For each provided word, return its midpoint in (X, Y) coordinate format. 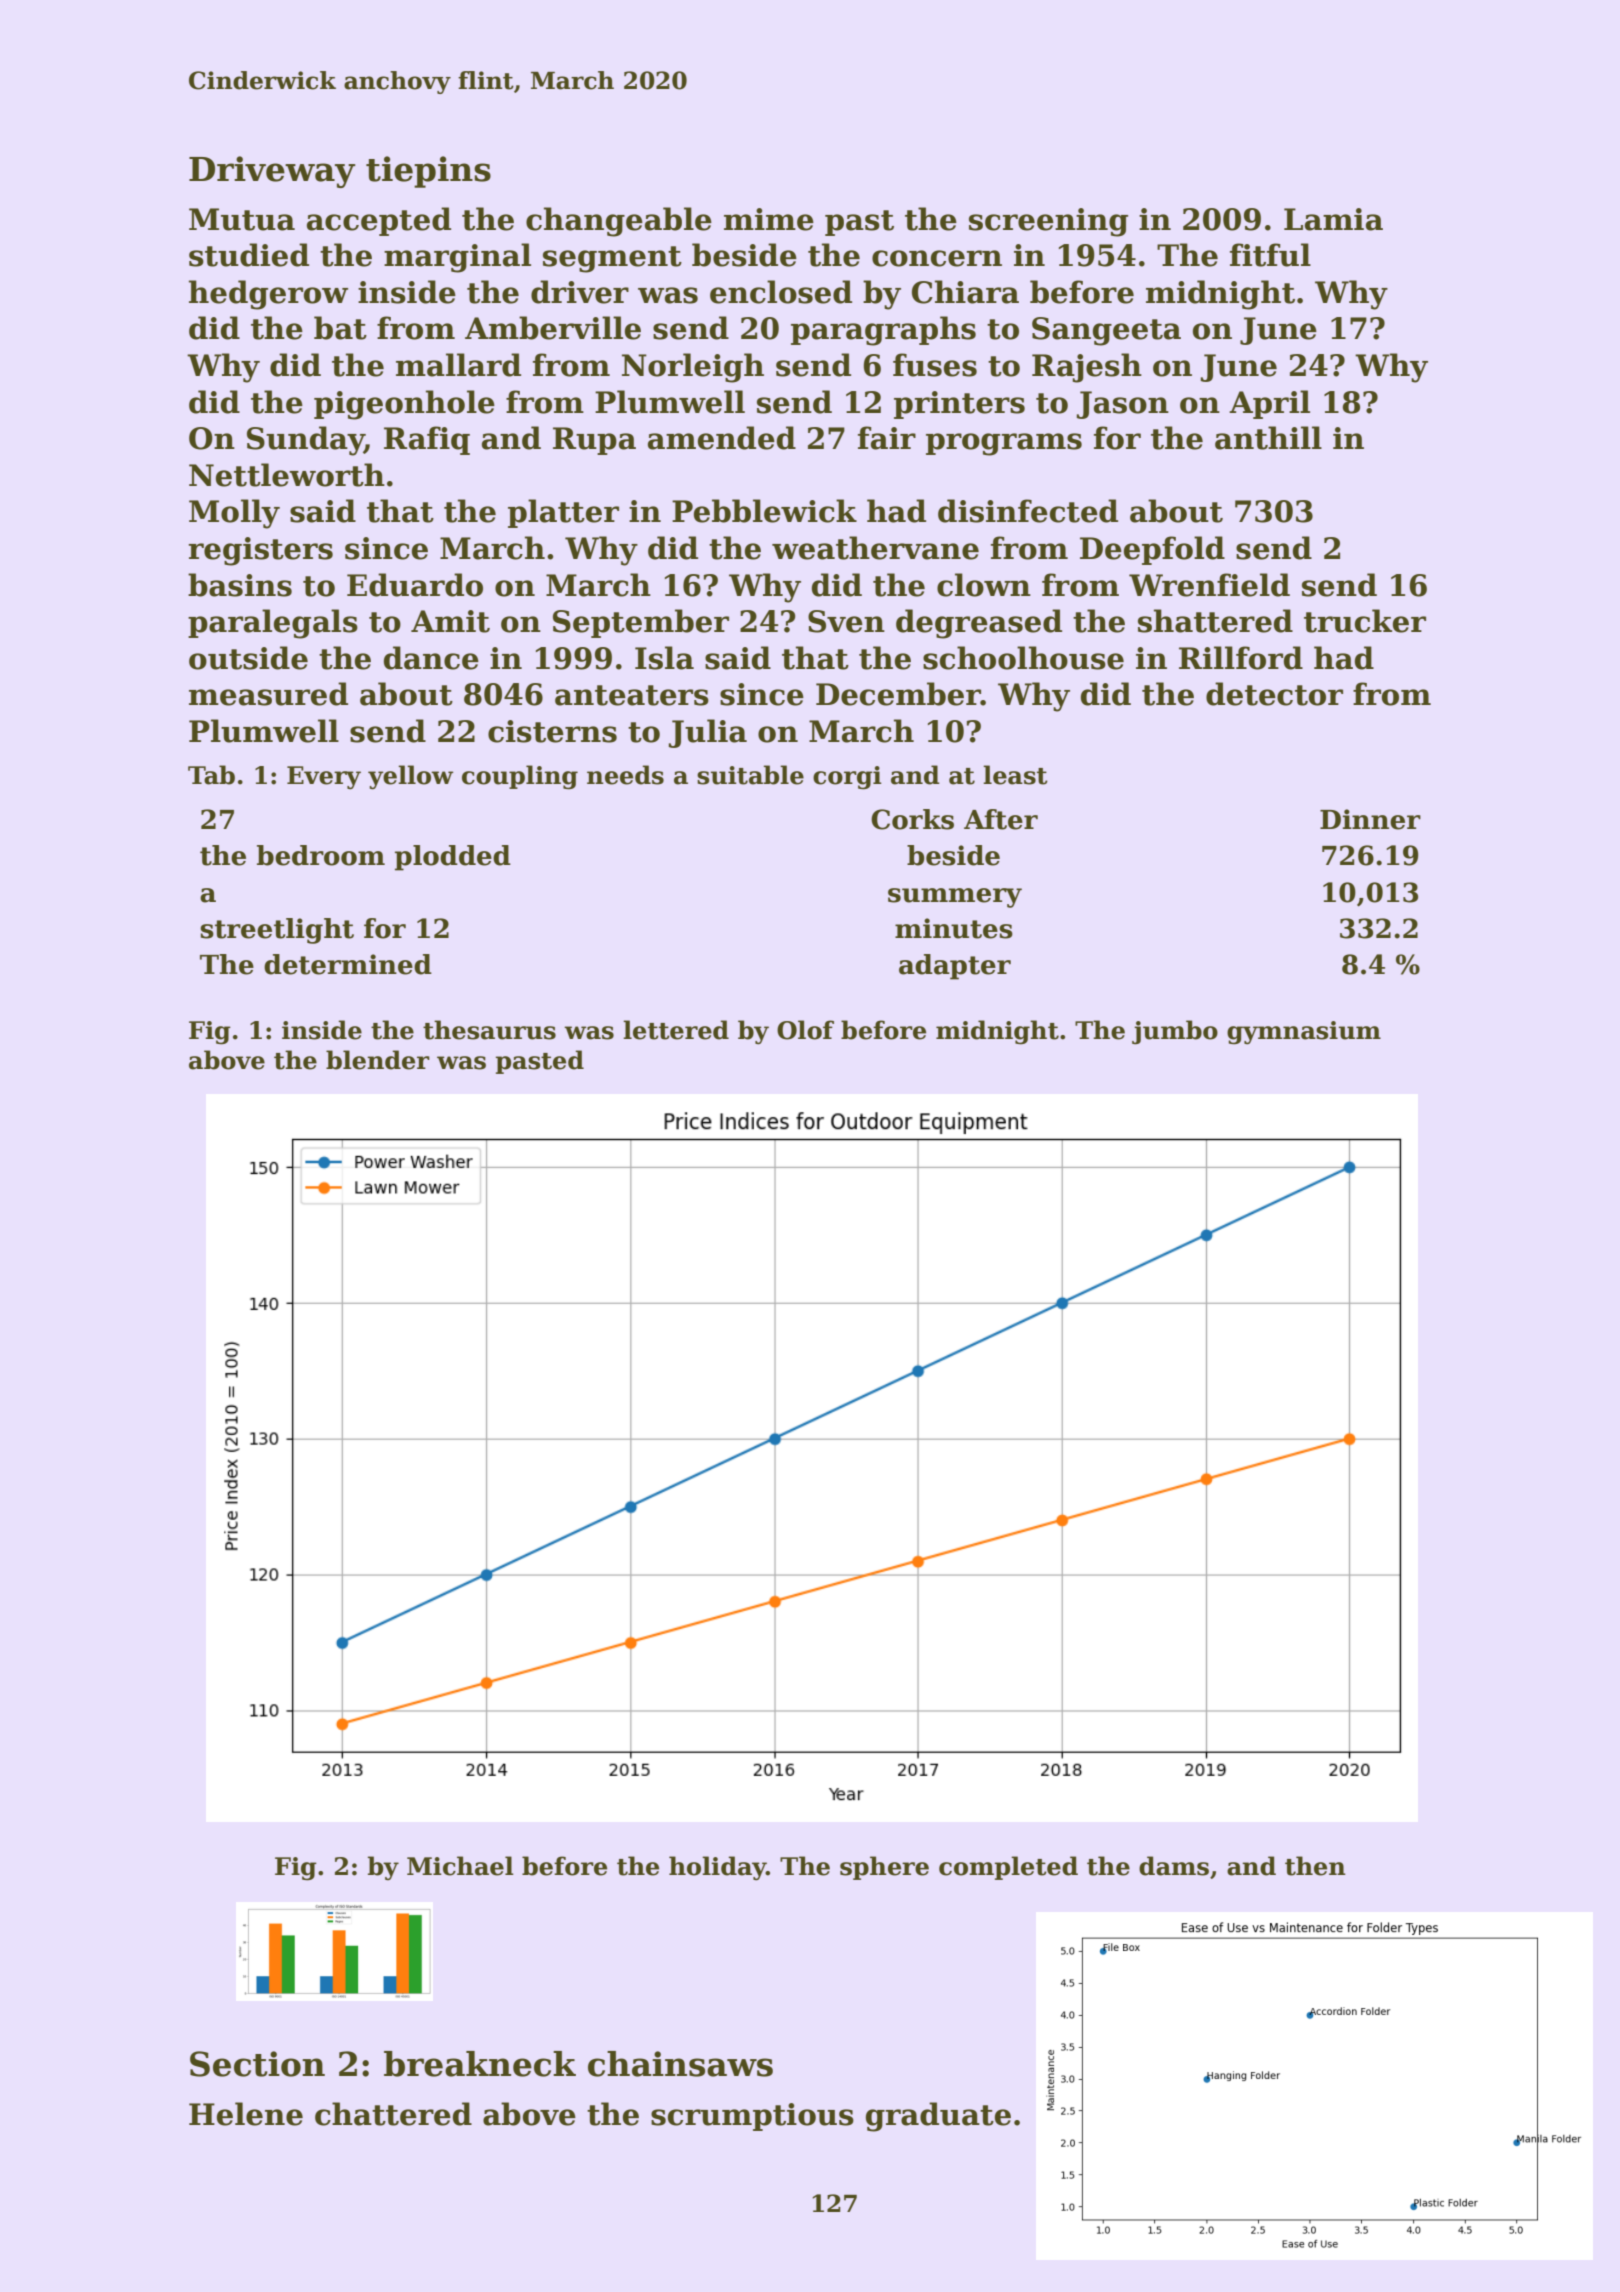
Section (257, 2064)
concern (937, 258)
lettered (676, 1030)
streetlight (277, 931)
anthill (1268, 438)
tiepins (428, 172)
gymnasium (1304, 1033)
